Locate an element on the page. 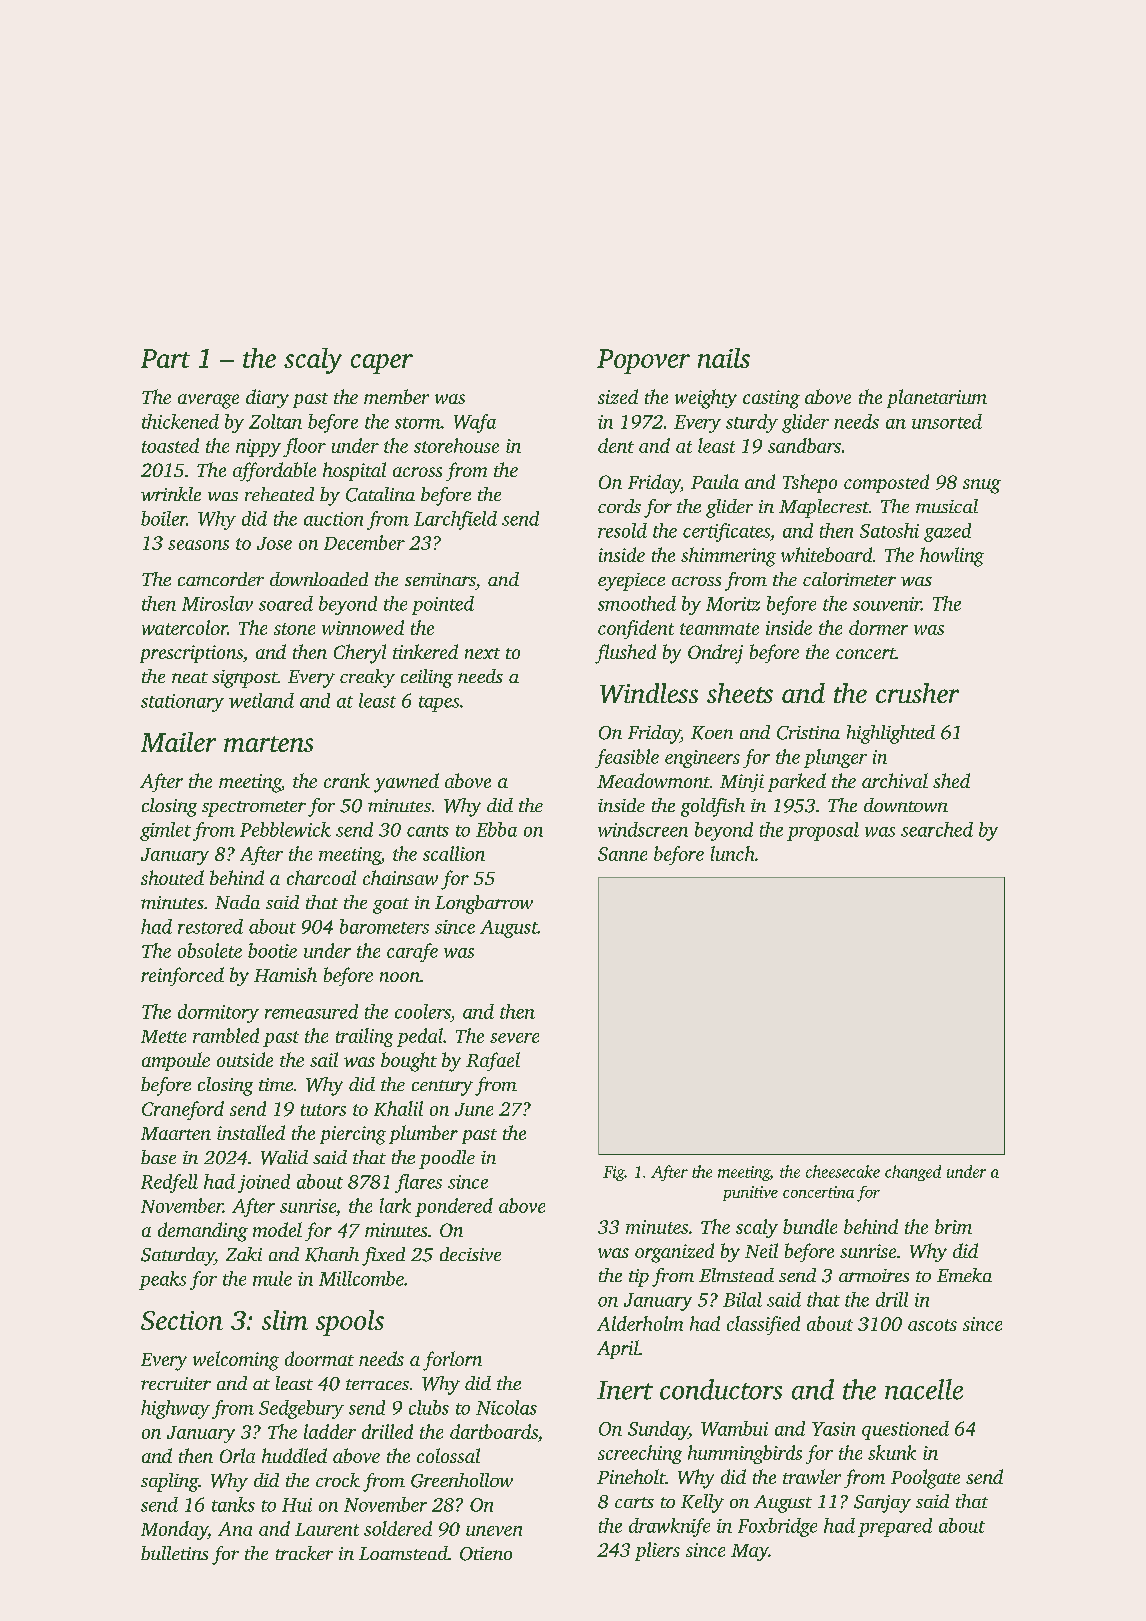 The width and height of the image is (1146, 1621). Otieno is located at coordinates (486, 1554).
